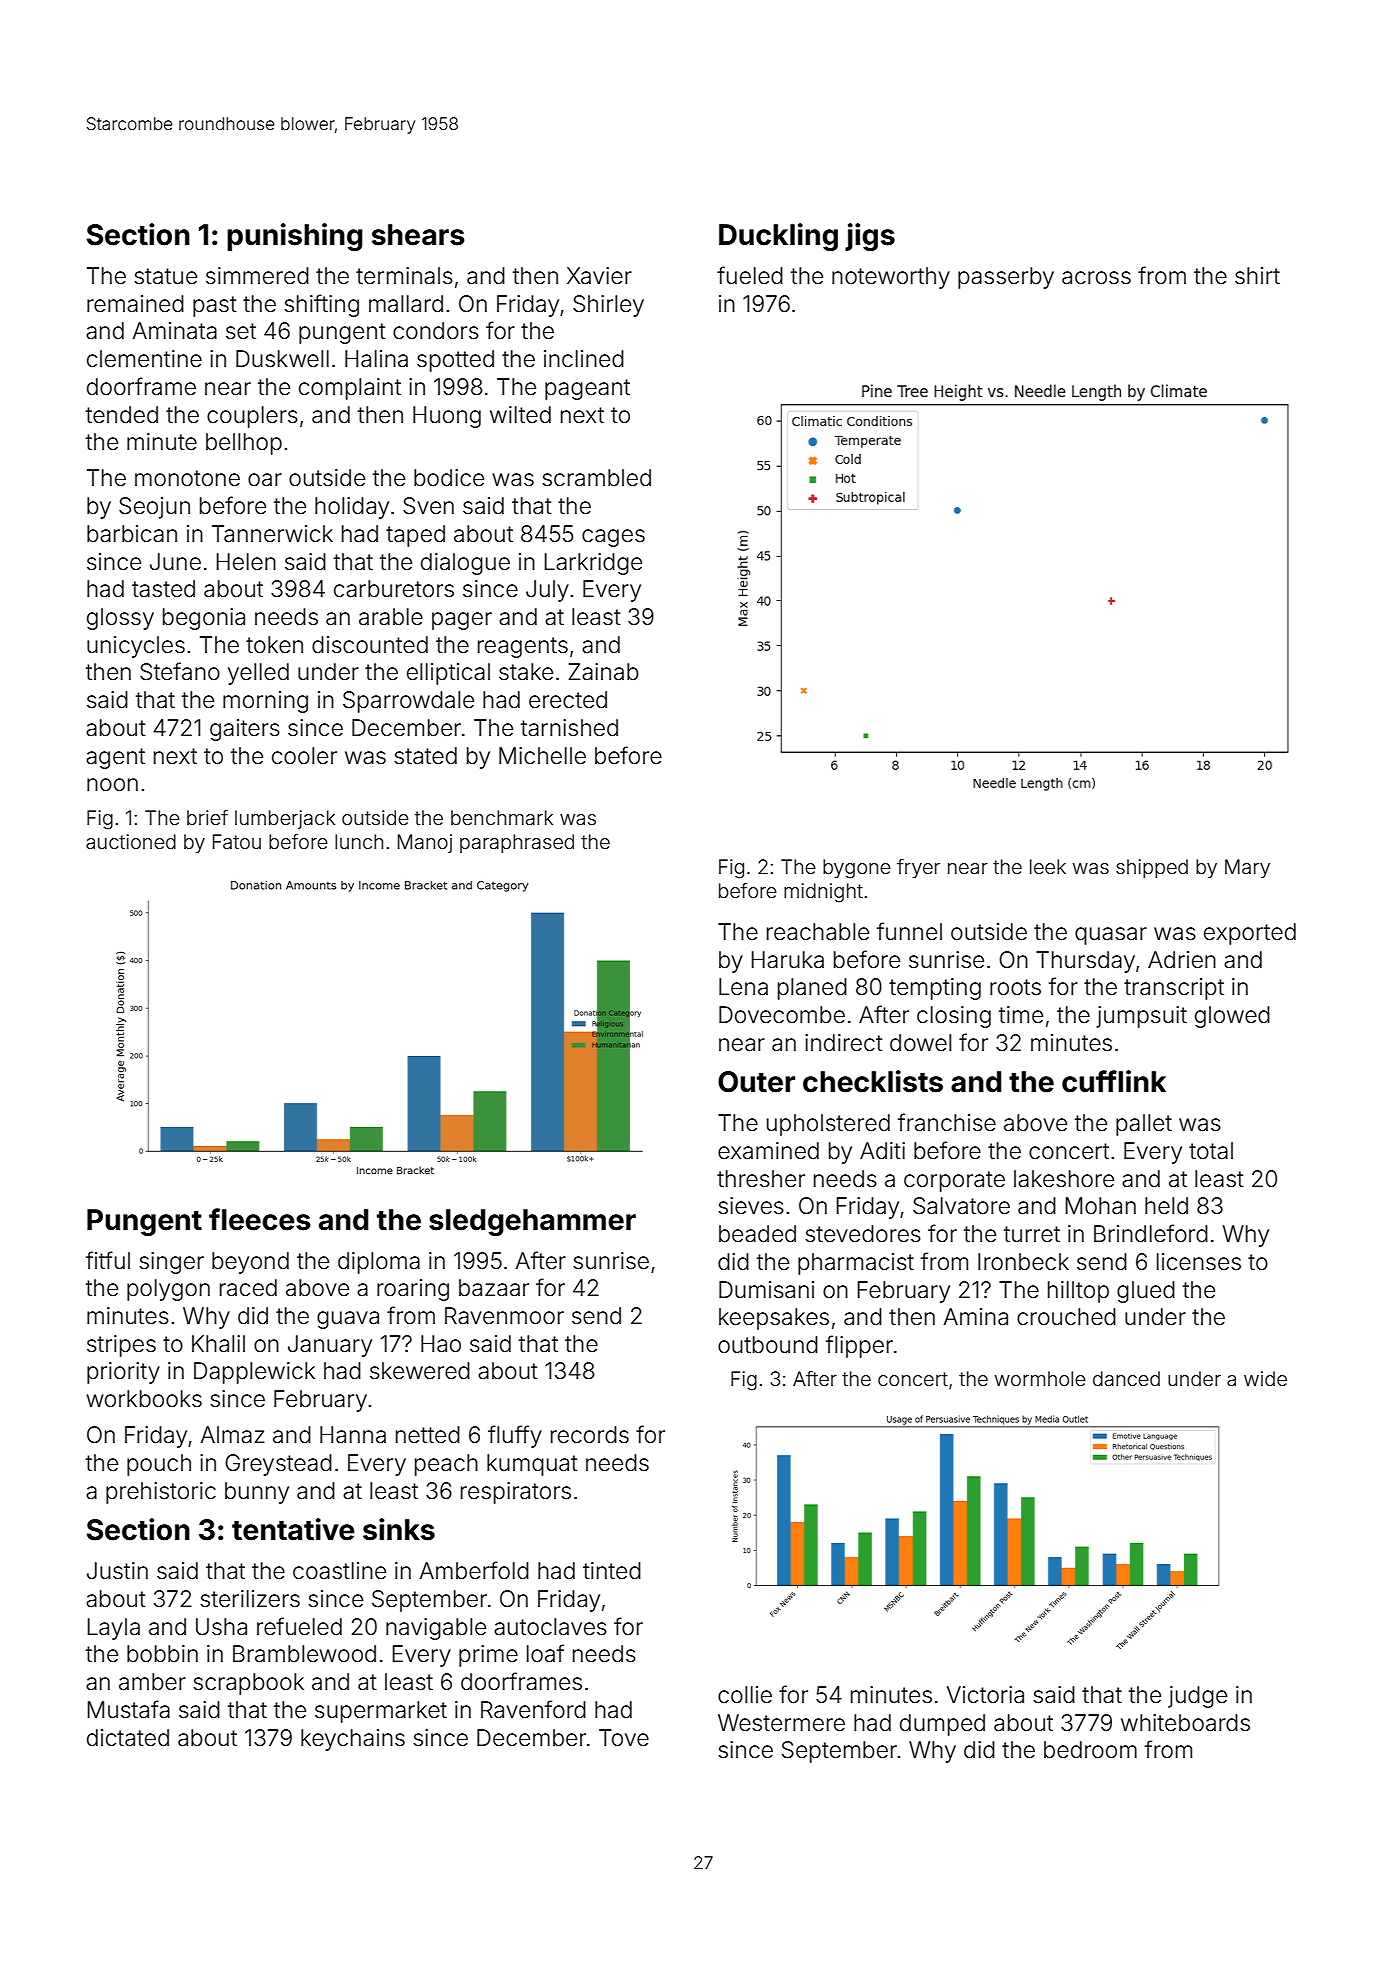 Image resolution: width=1386 pixels, height=1969 pixels. Describe the element at coordinates (1257, 276) in the screenshot. I see `shirt` at that location.
